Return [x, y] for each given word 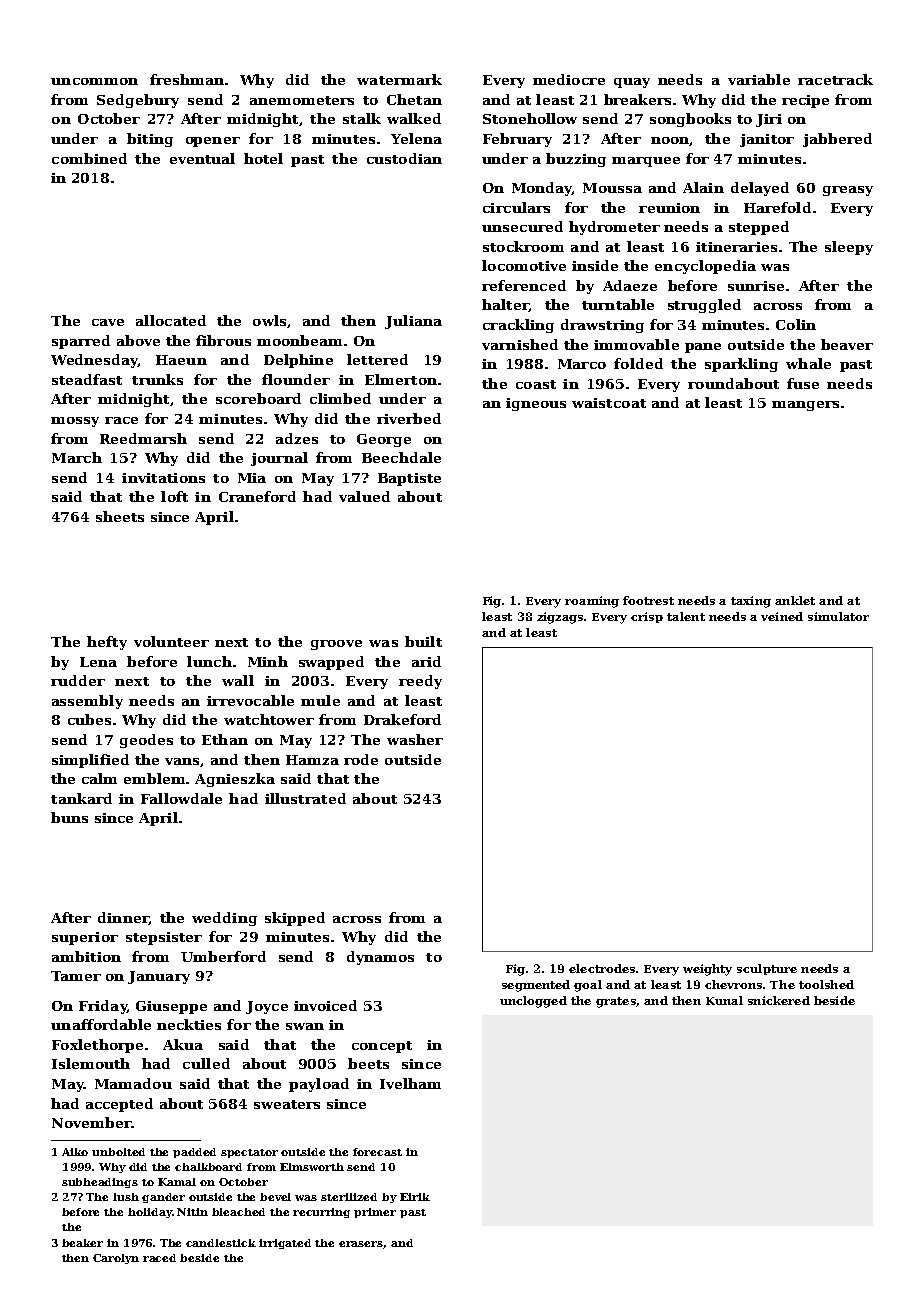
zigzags [560, 618]
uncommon [94, 81]
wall [238, 680]
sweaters [287, 1104]
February [517, 140]
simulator [838, 616]
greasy [848, 191]
